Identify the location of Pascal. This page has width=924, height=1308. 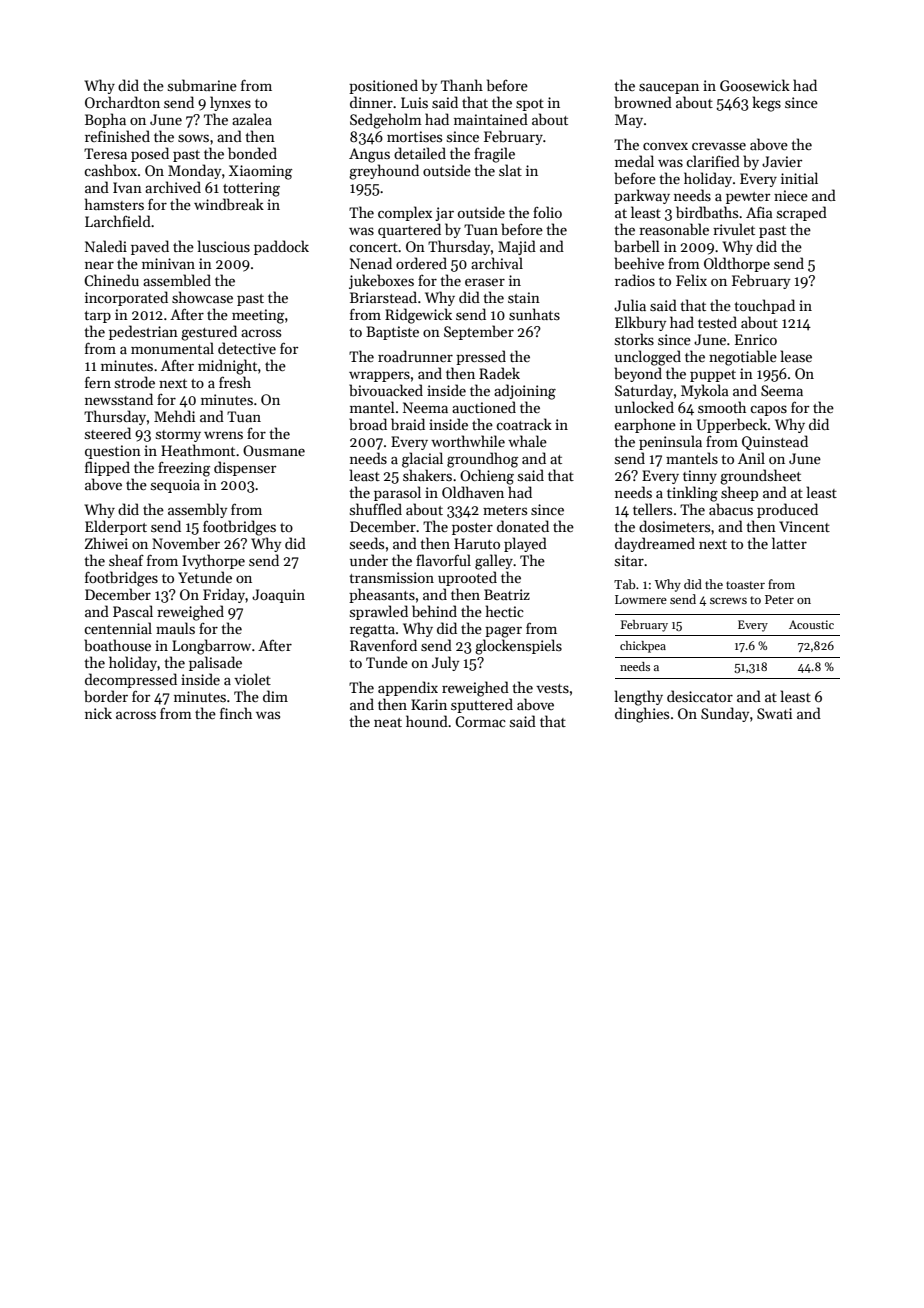
(133, 611).
